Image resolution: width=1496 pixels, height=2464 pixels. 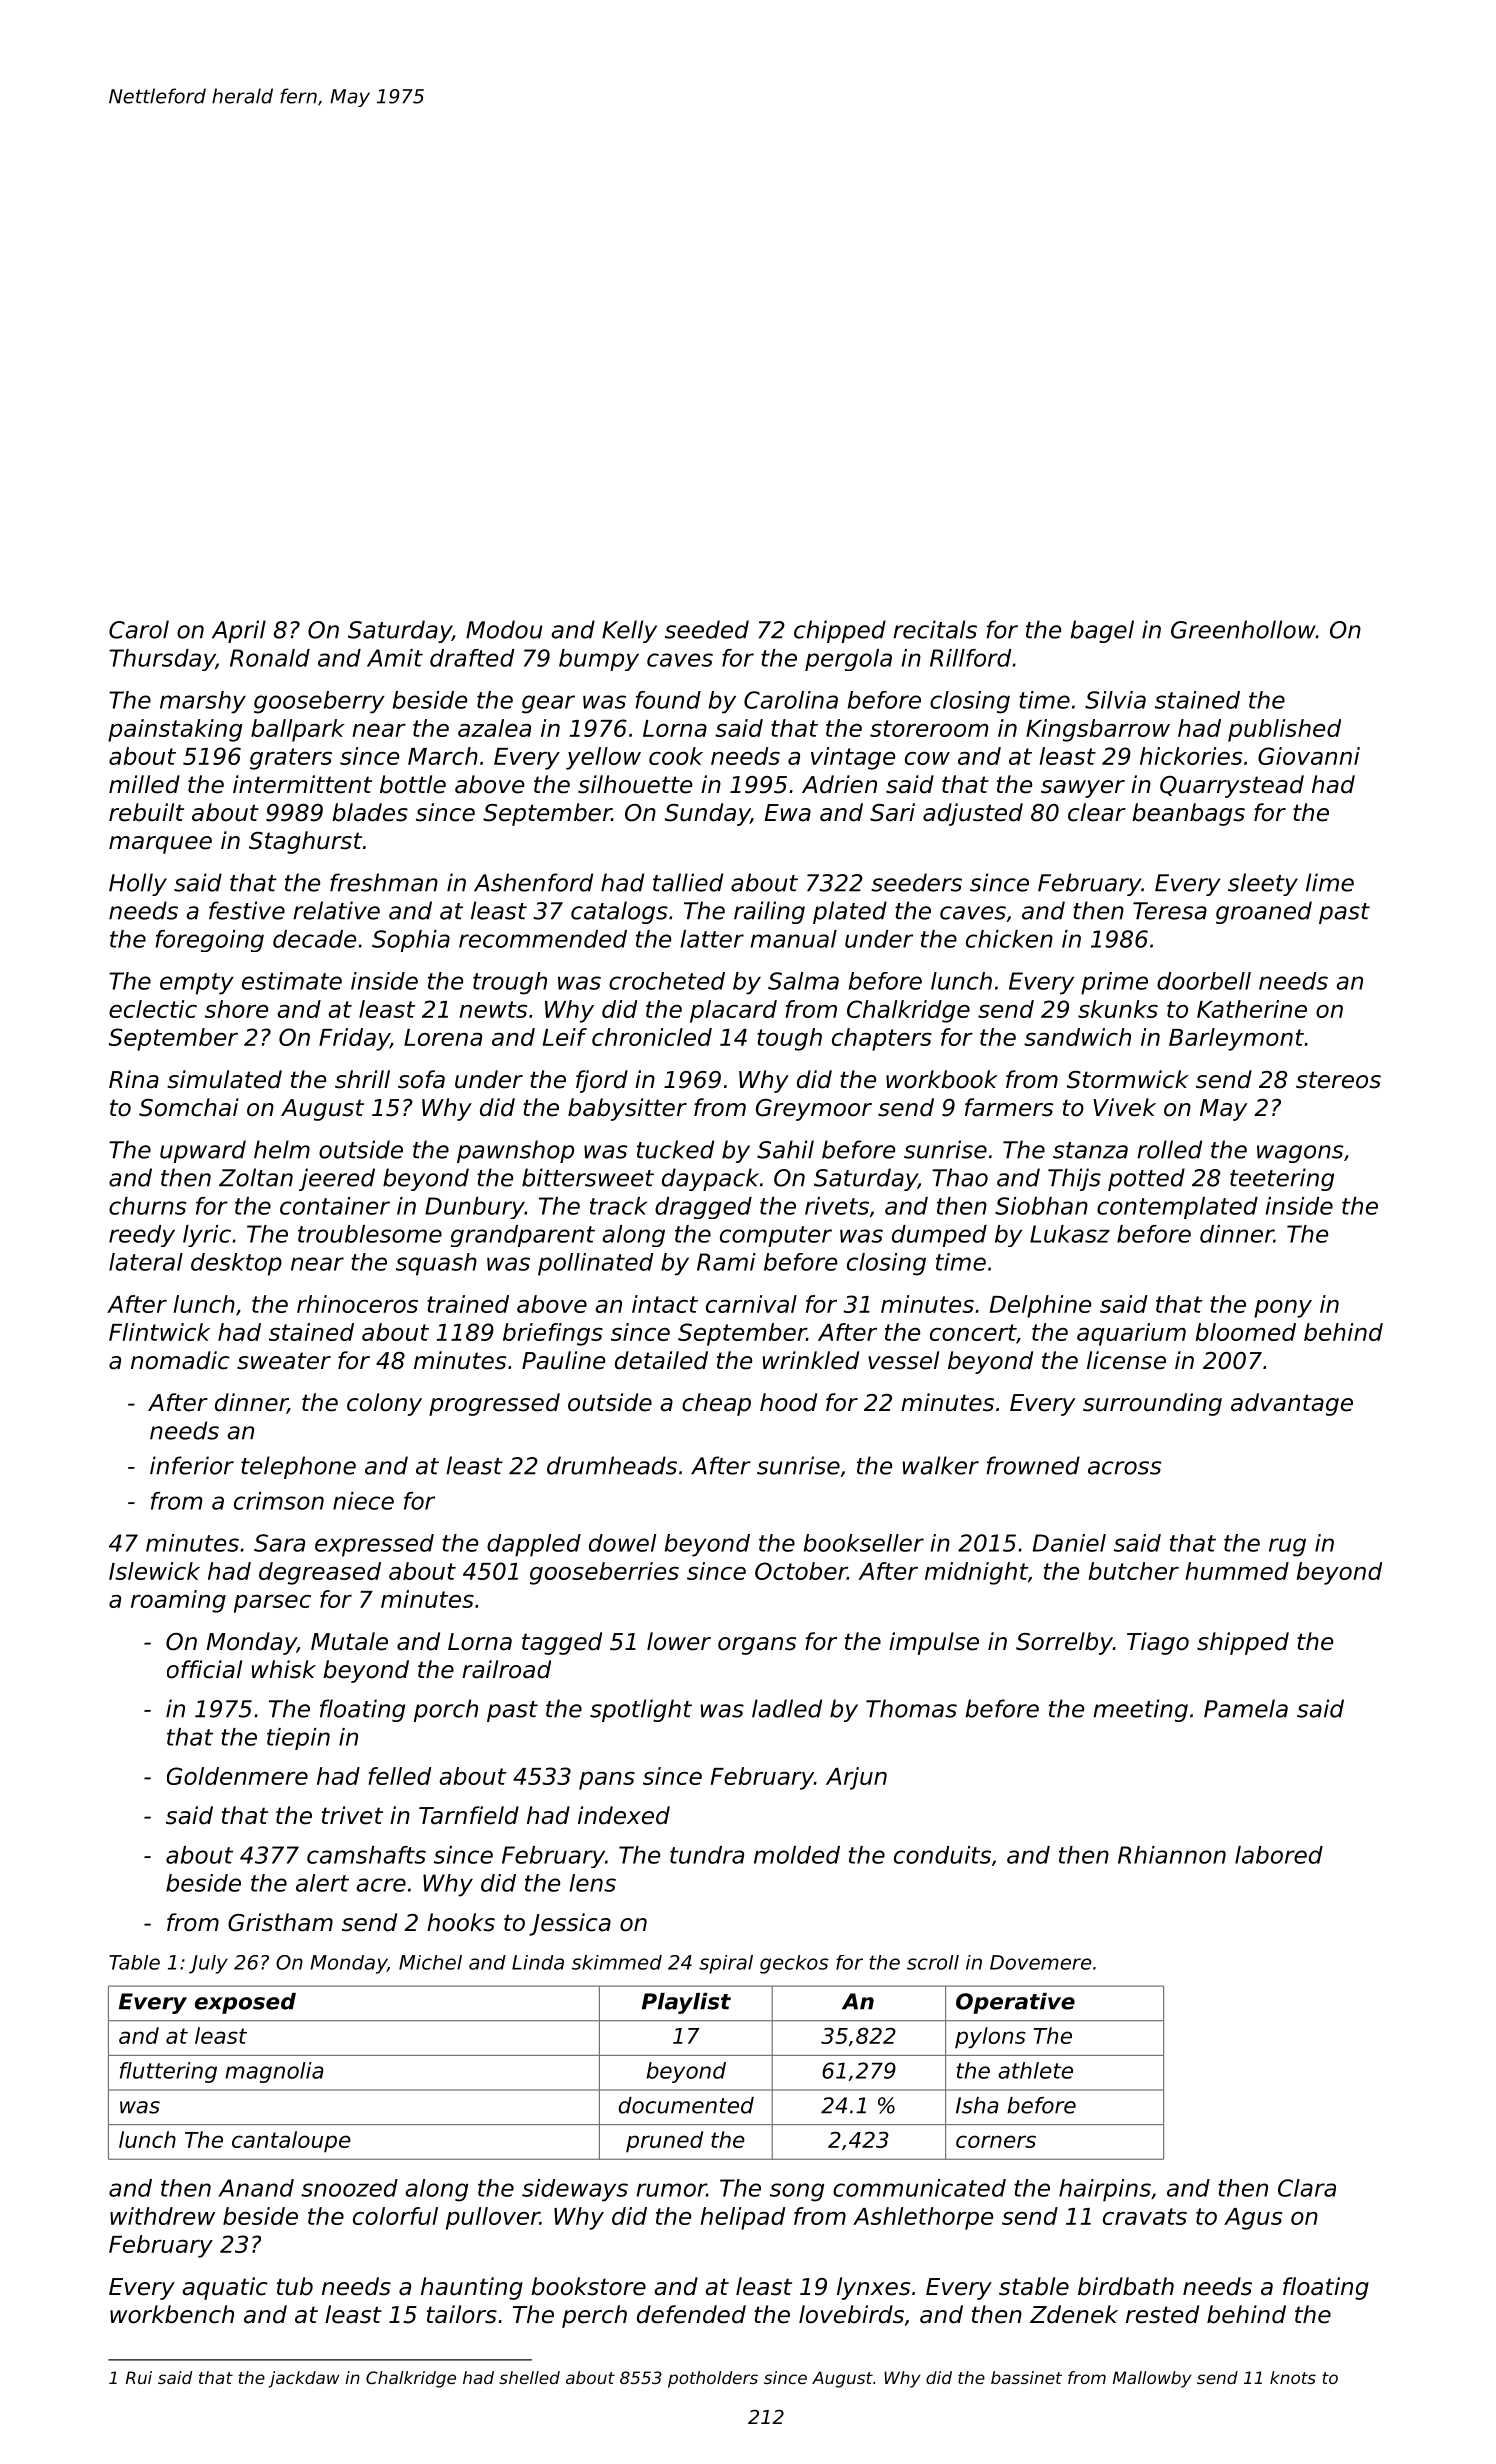 I want to click on July, so click(x=208, y=1964).
